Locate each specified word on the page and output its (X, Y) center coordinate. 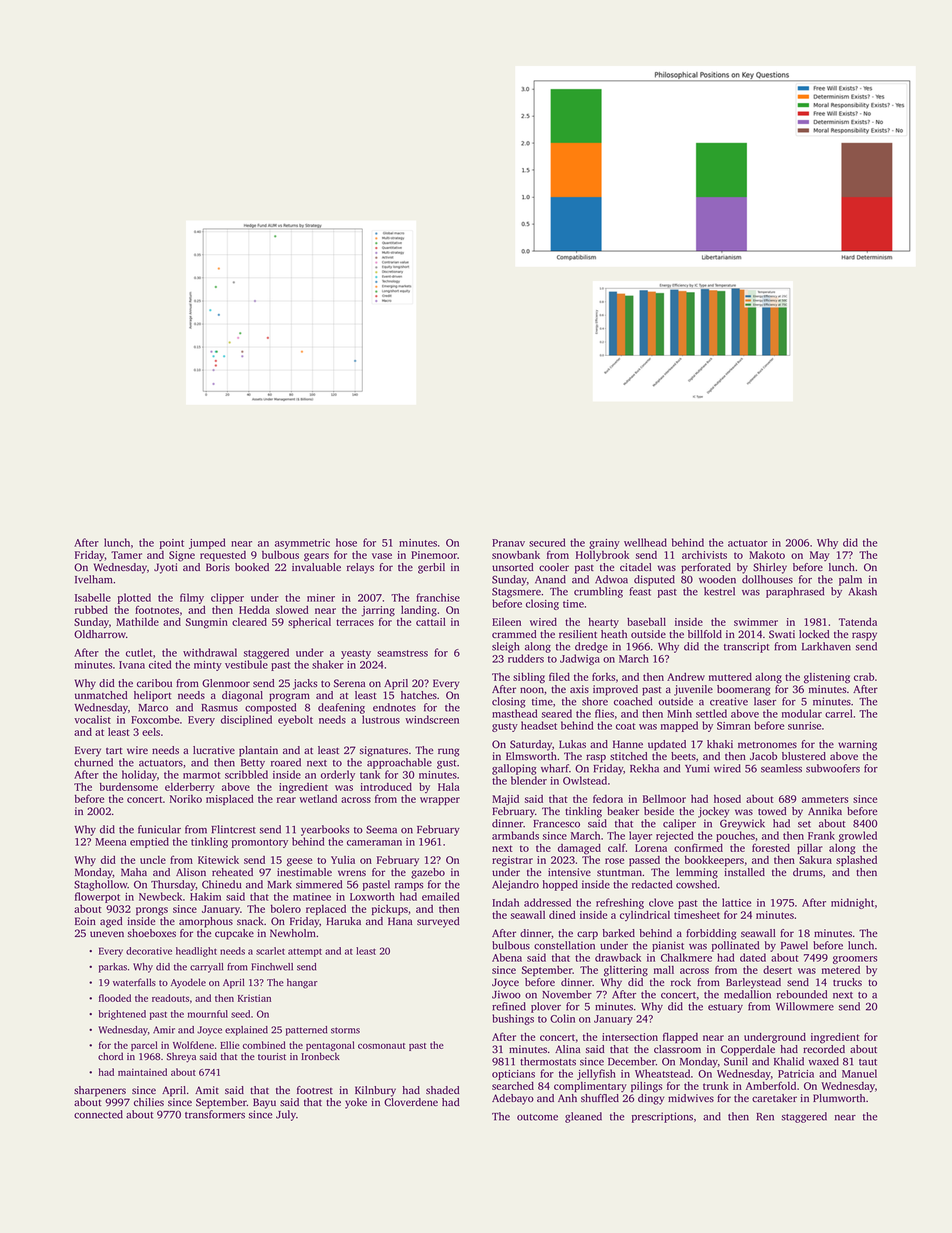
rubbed (91, 610)
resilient (578, 634)
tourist (272, 1056)
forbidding (711, 934)
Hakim (205, 896)
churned (93, 762)
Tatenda (858, 622)
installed (745, 872)
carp (587, 935)
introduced (386, 787)
